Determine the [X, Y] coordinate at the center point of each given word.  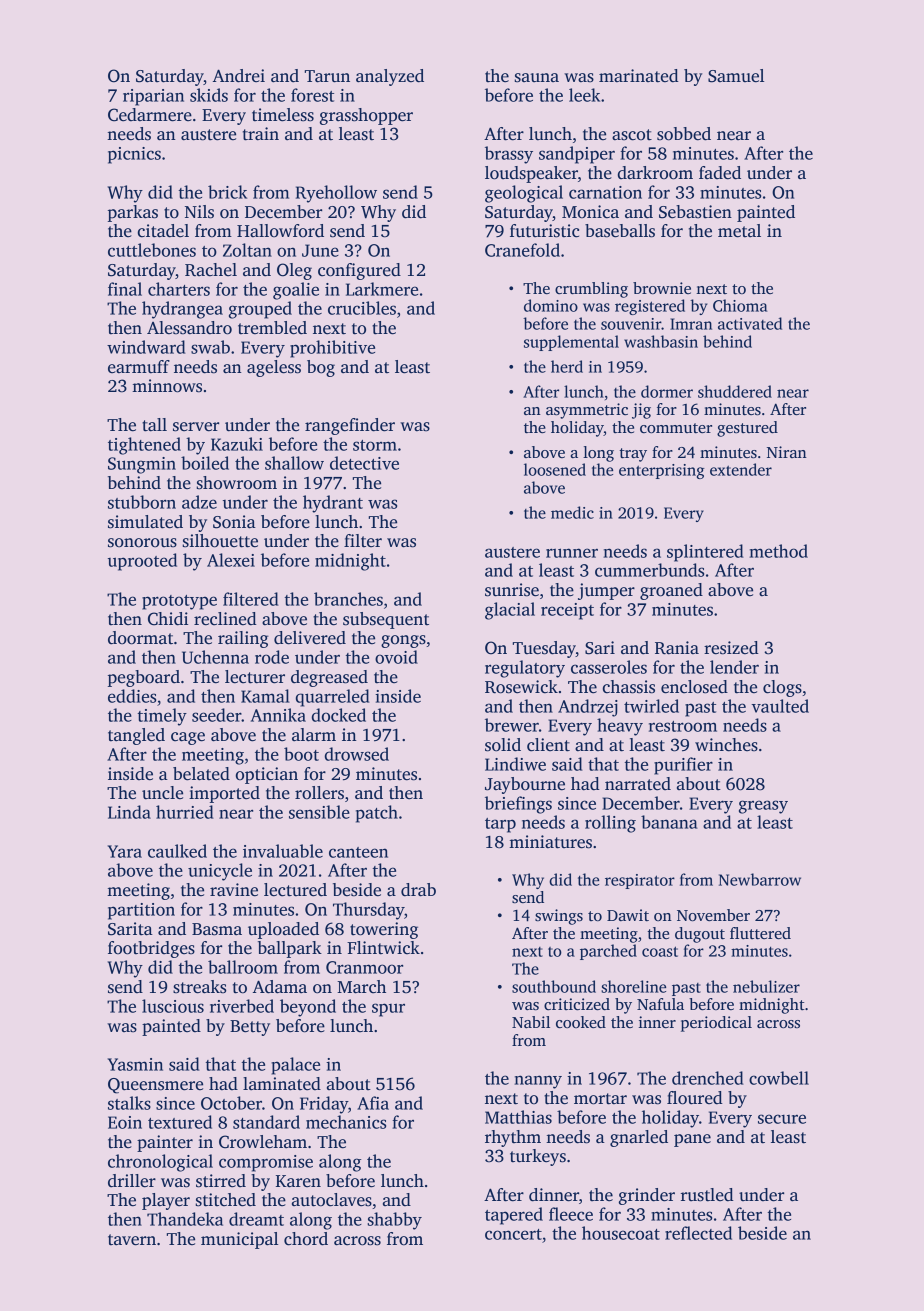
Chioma [740, 305]
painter [165, 1143]
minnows [167, 386]
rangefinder [350, 426]
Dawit [628, 915]
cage [188, 738]
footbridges [151, 949]
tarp [500, 825]
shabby [394, 1221]
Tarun [327, 76]
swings [559, 917]
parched [608, 952]
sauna [536, 78]
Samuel [736, 76]
